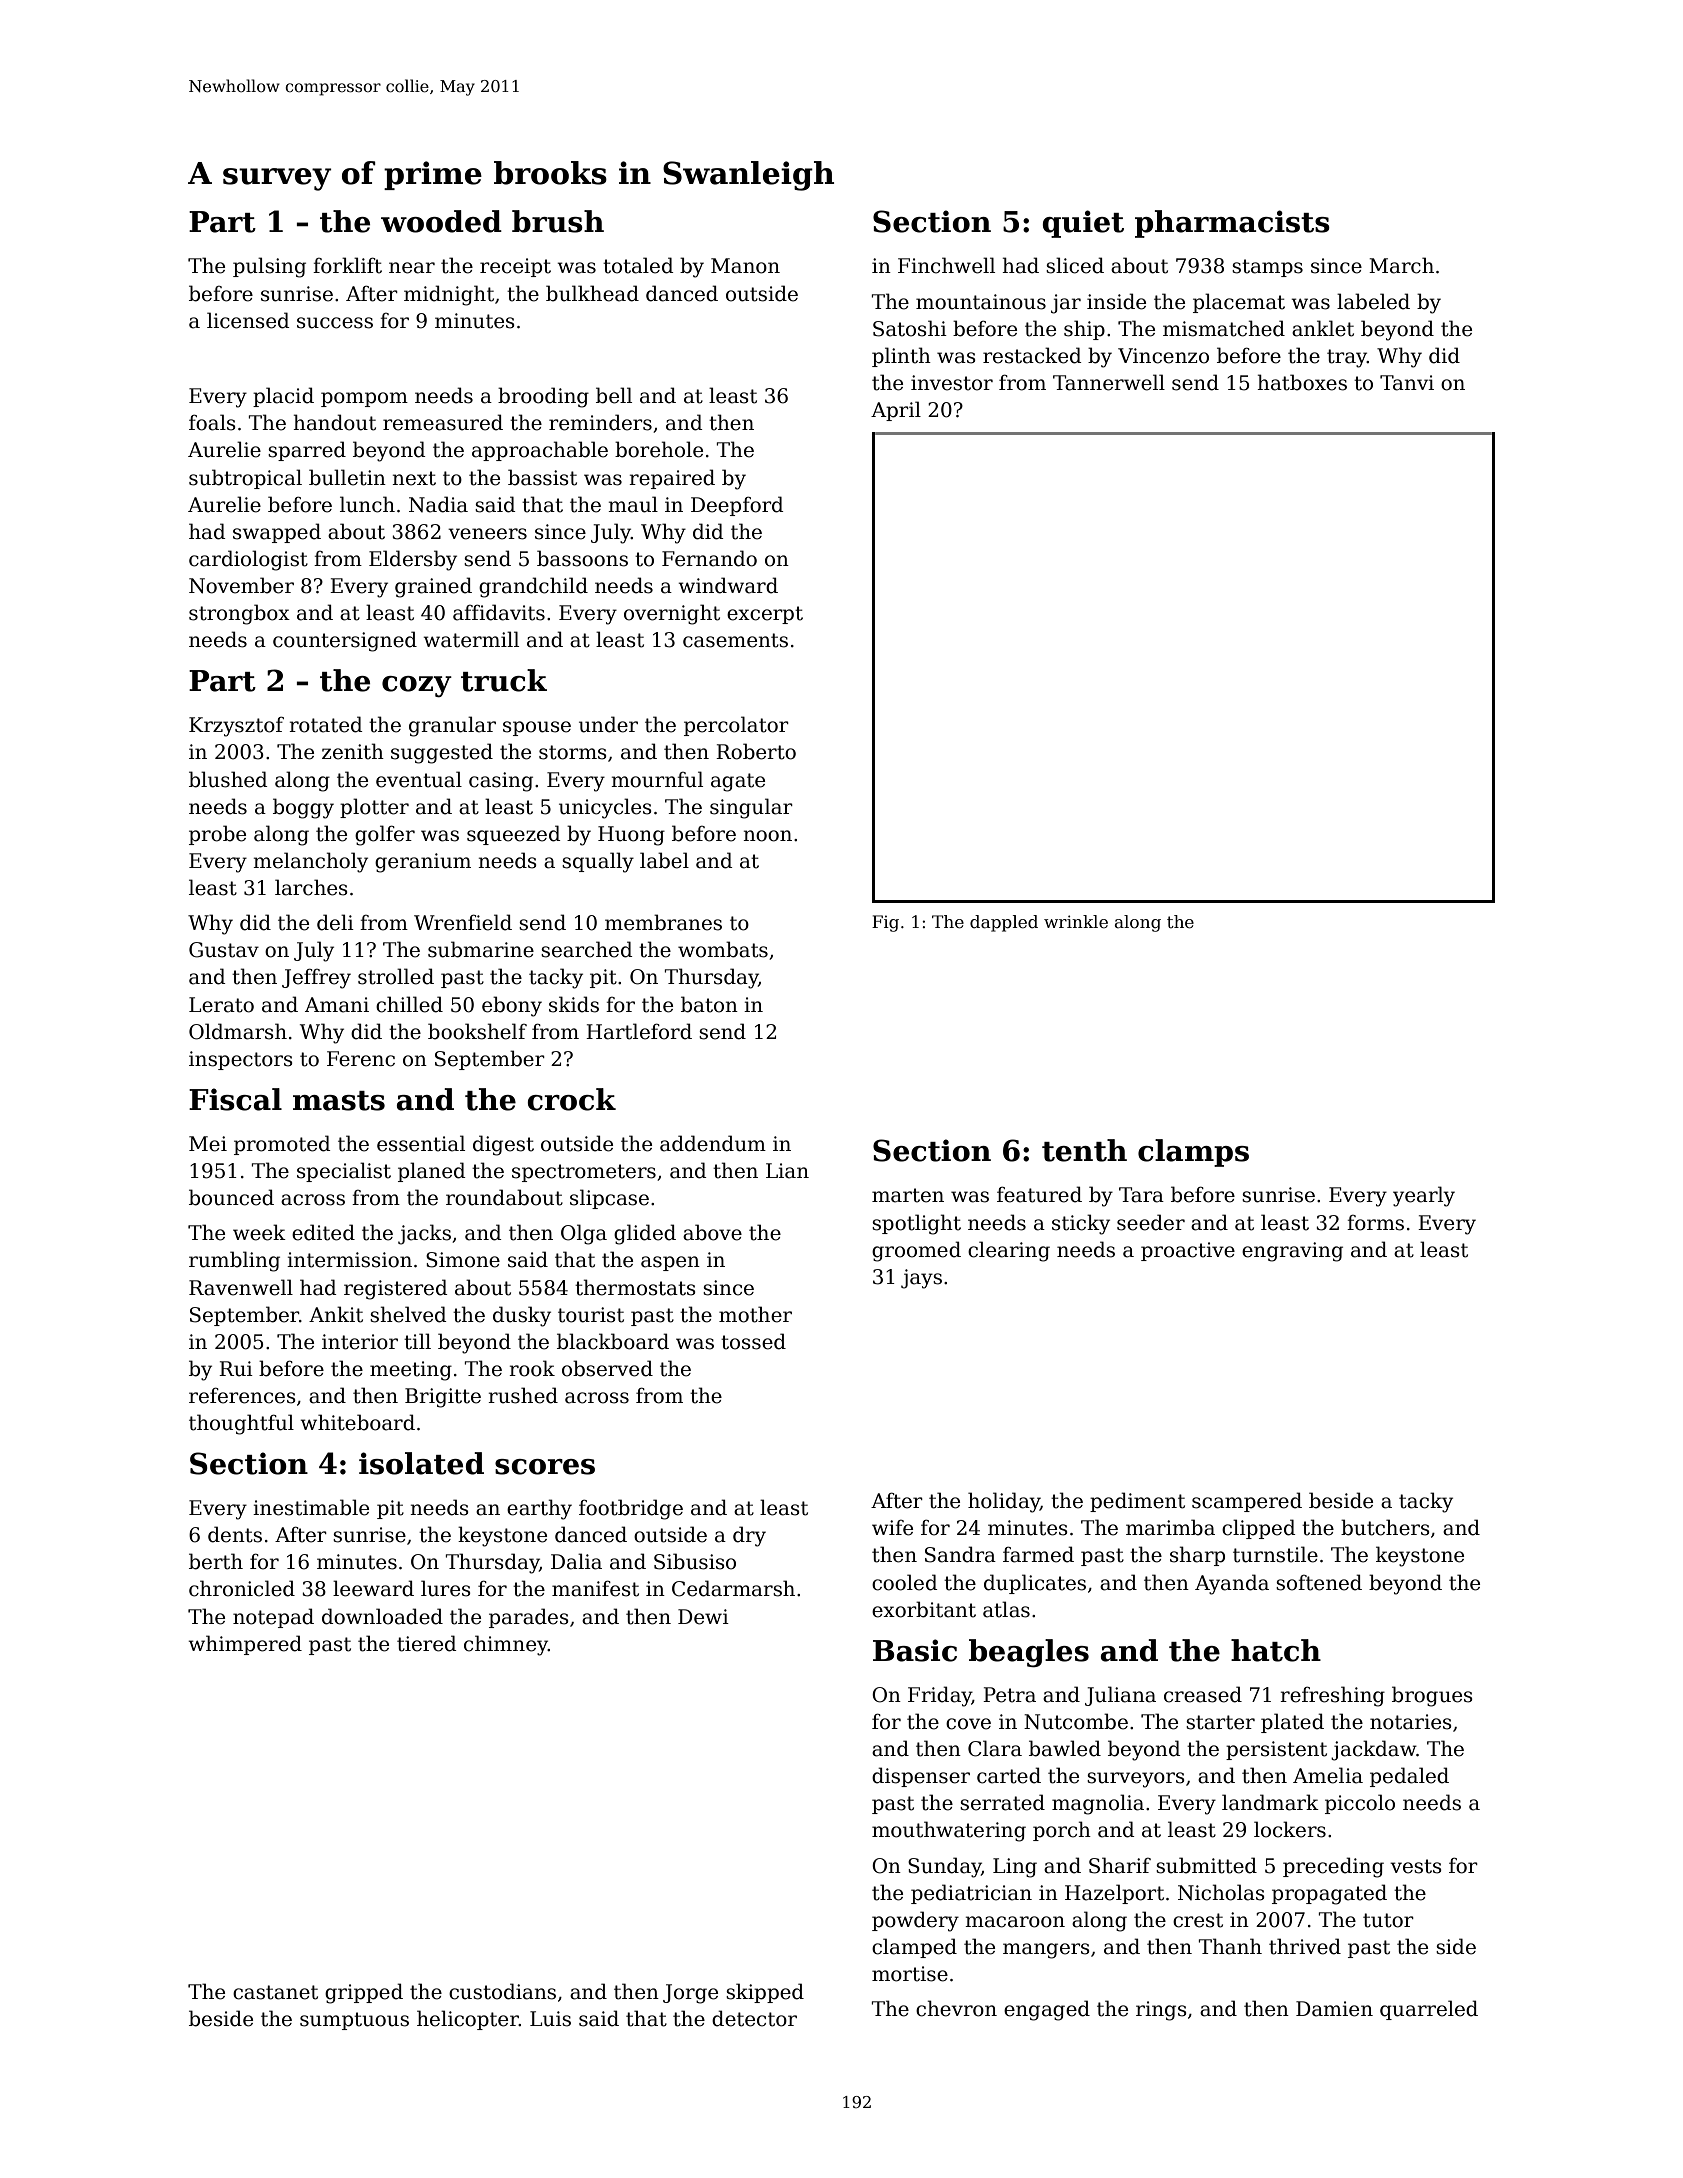 The width and height of the document is (1683, 2178). What do you see at coordinates (441, 221) in the document?
I see `wooded` at bounding box center [441, 221].
